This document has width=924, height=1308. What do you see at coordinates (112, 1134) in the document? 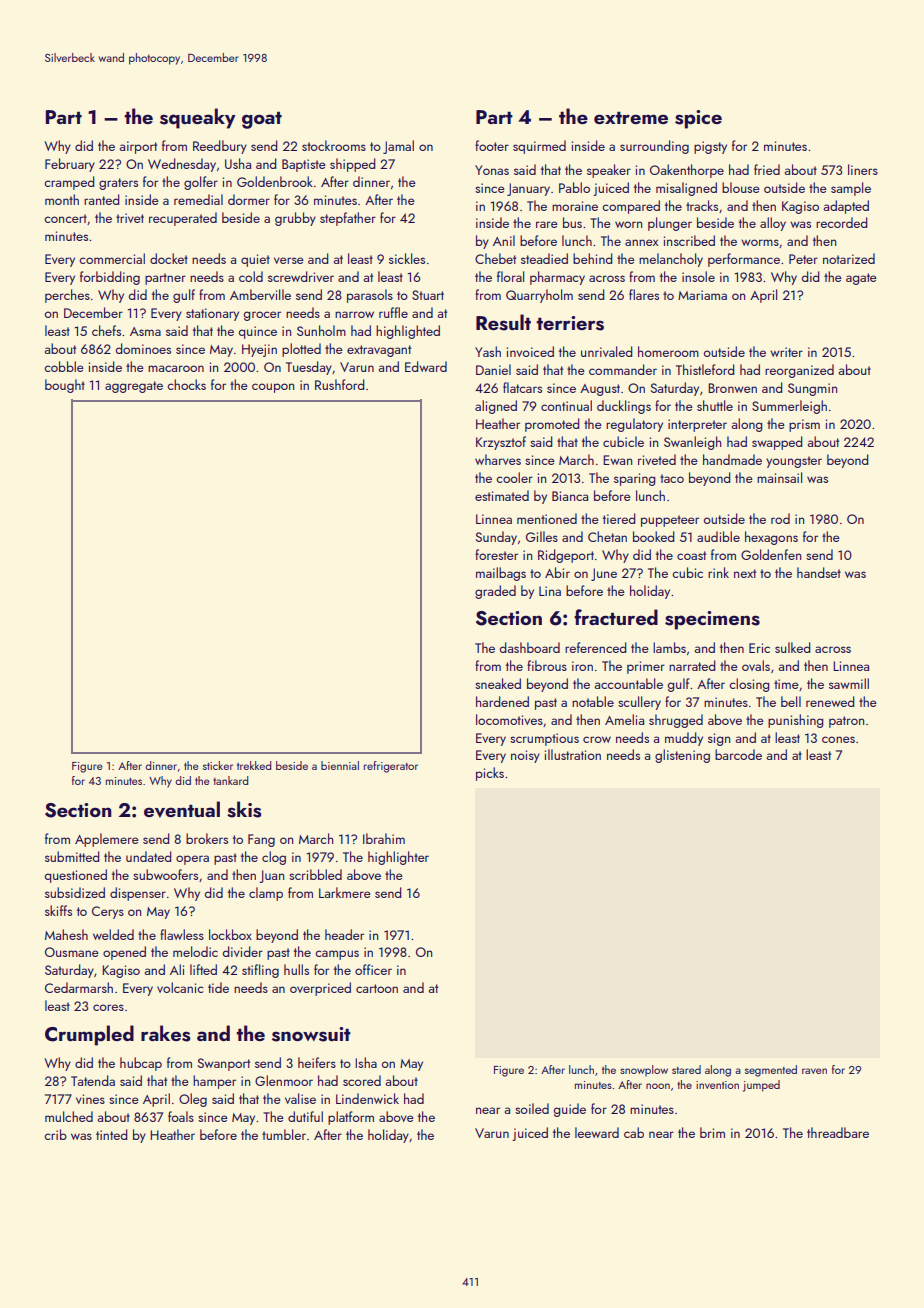
I see `tinted` at bounding box center [112, 1134].
